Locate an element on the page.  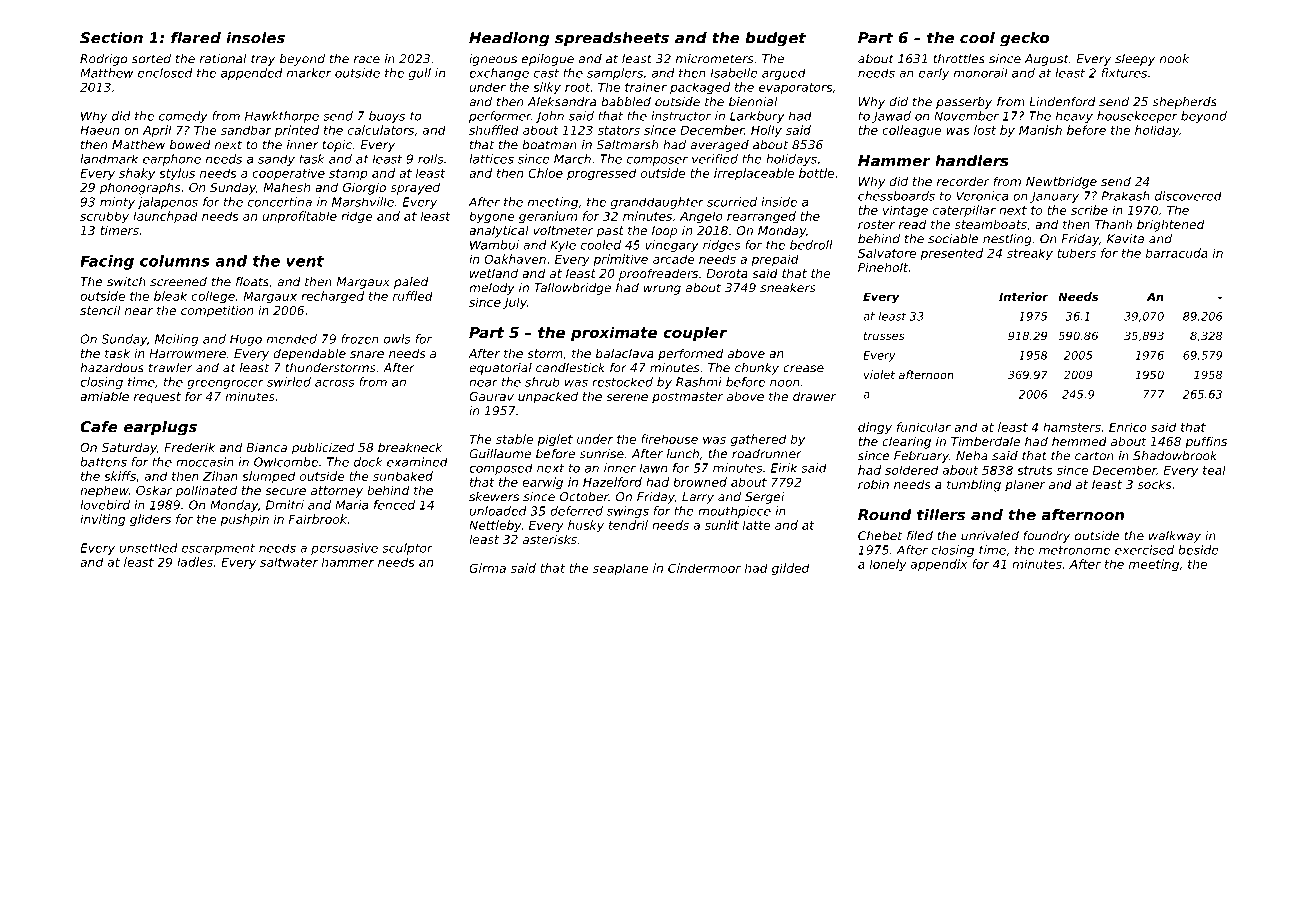
housekeeper is located at coordinates (1137, 117).
